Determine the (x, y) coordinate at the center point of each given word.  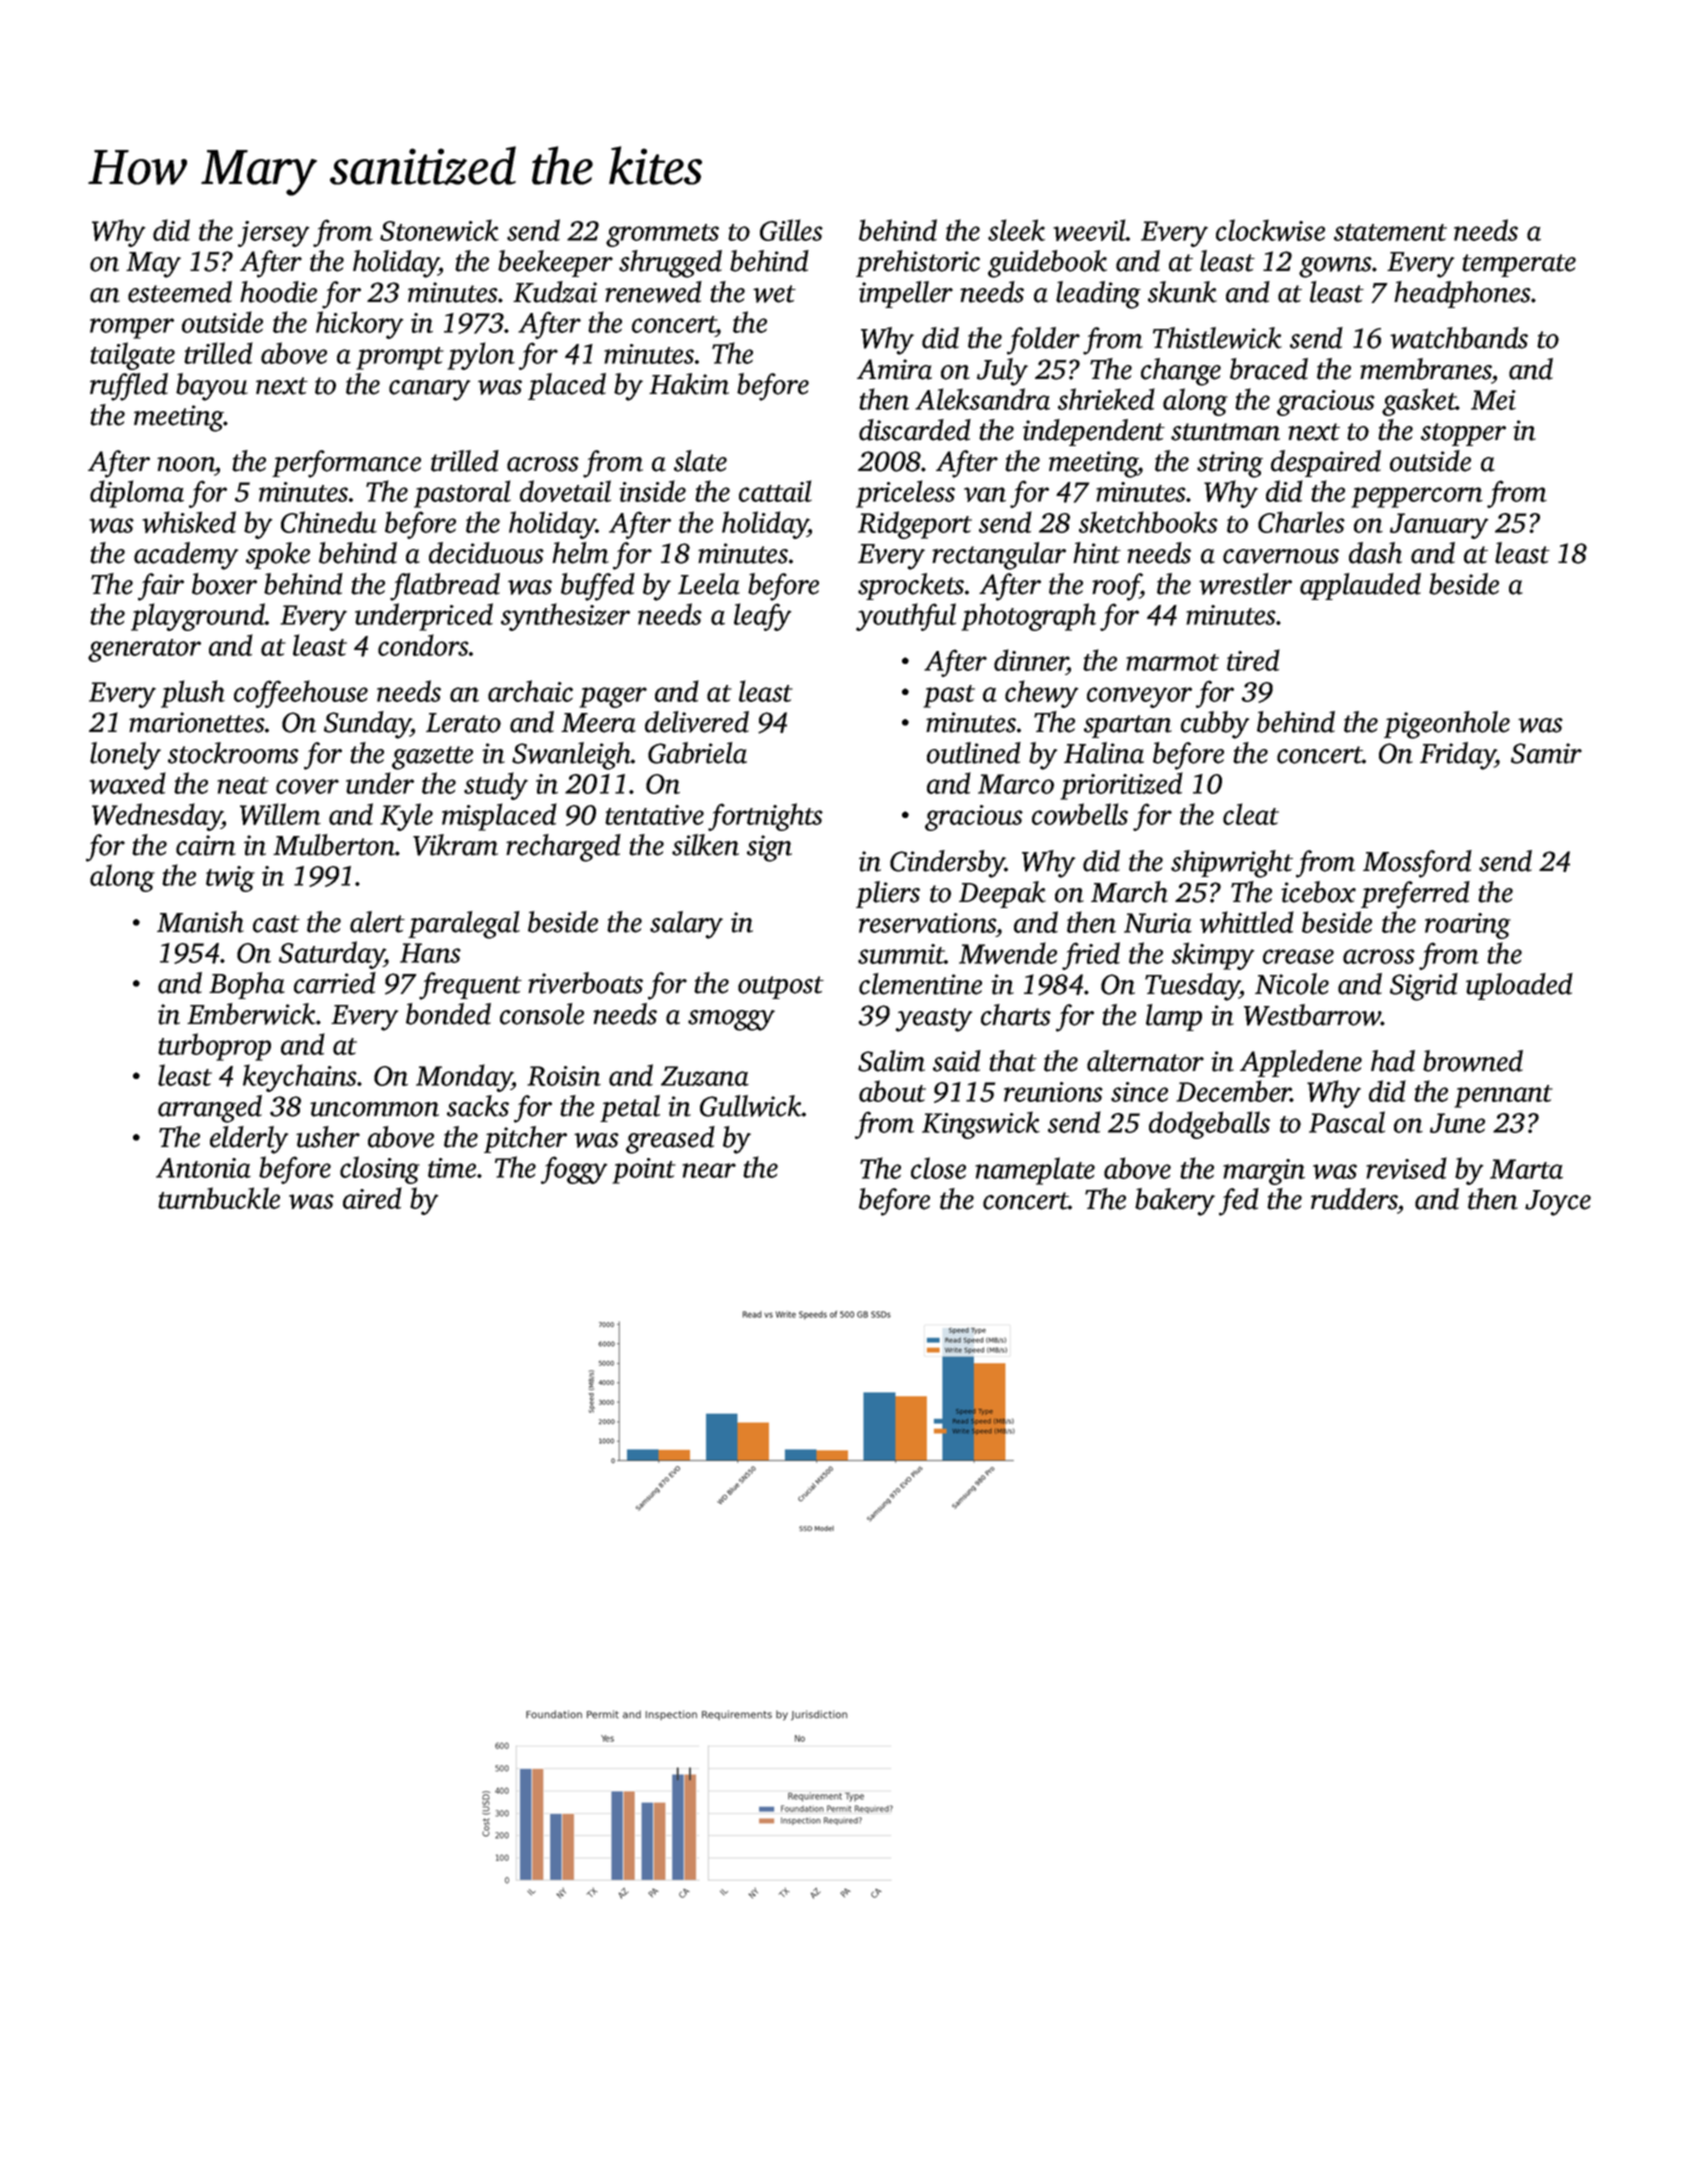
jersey (274, 234)
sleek (1016, 230)
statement (1390, 232)
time (452, 1168)
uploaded (1519, 986)
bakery (1175, 1202)
